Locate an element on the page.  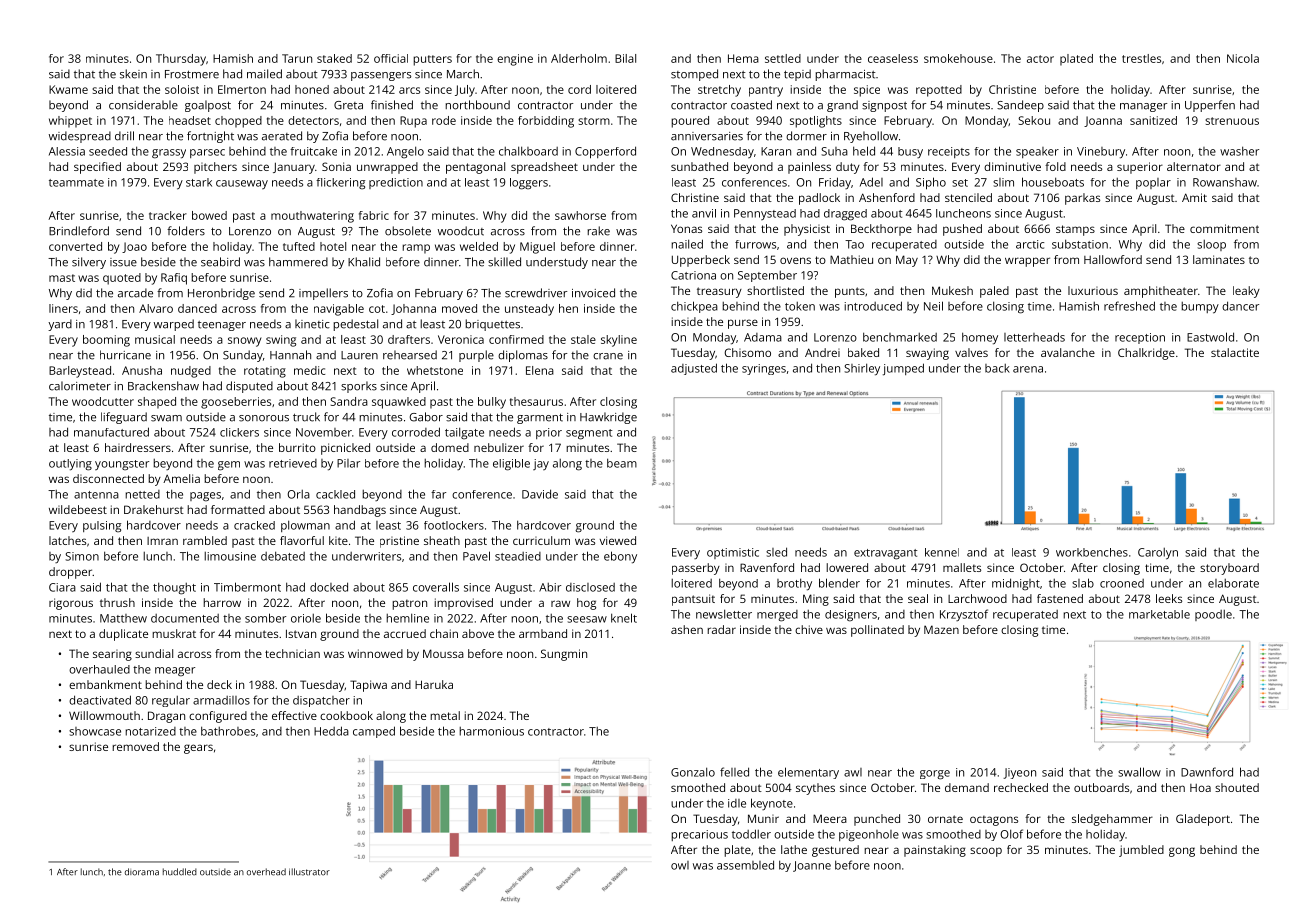
rotating is located at coordinates (265, 372).
